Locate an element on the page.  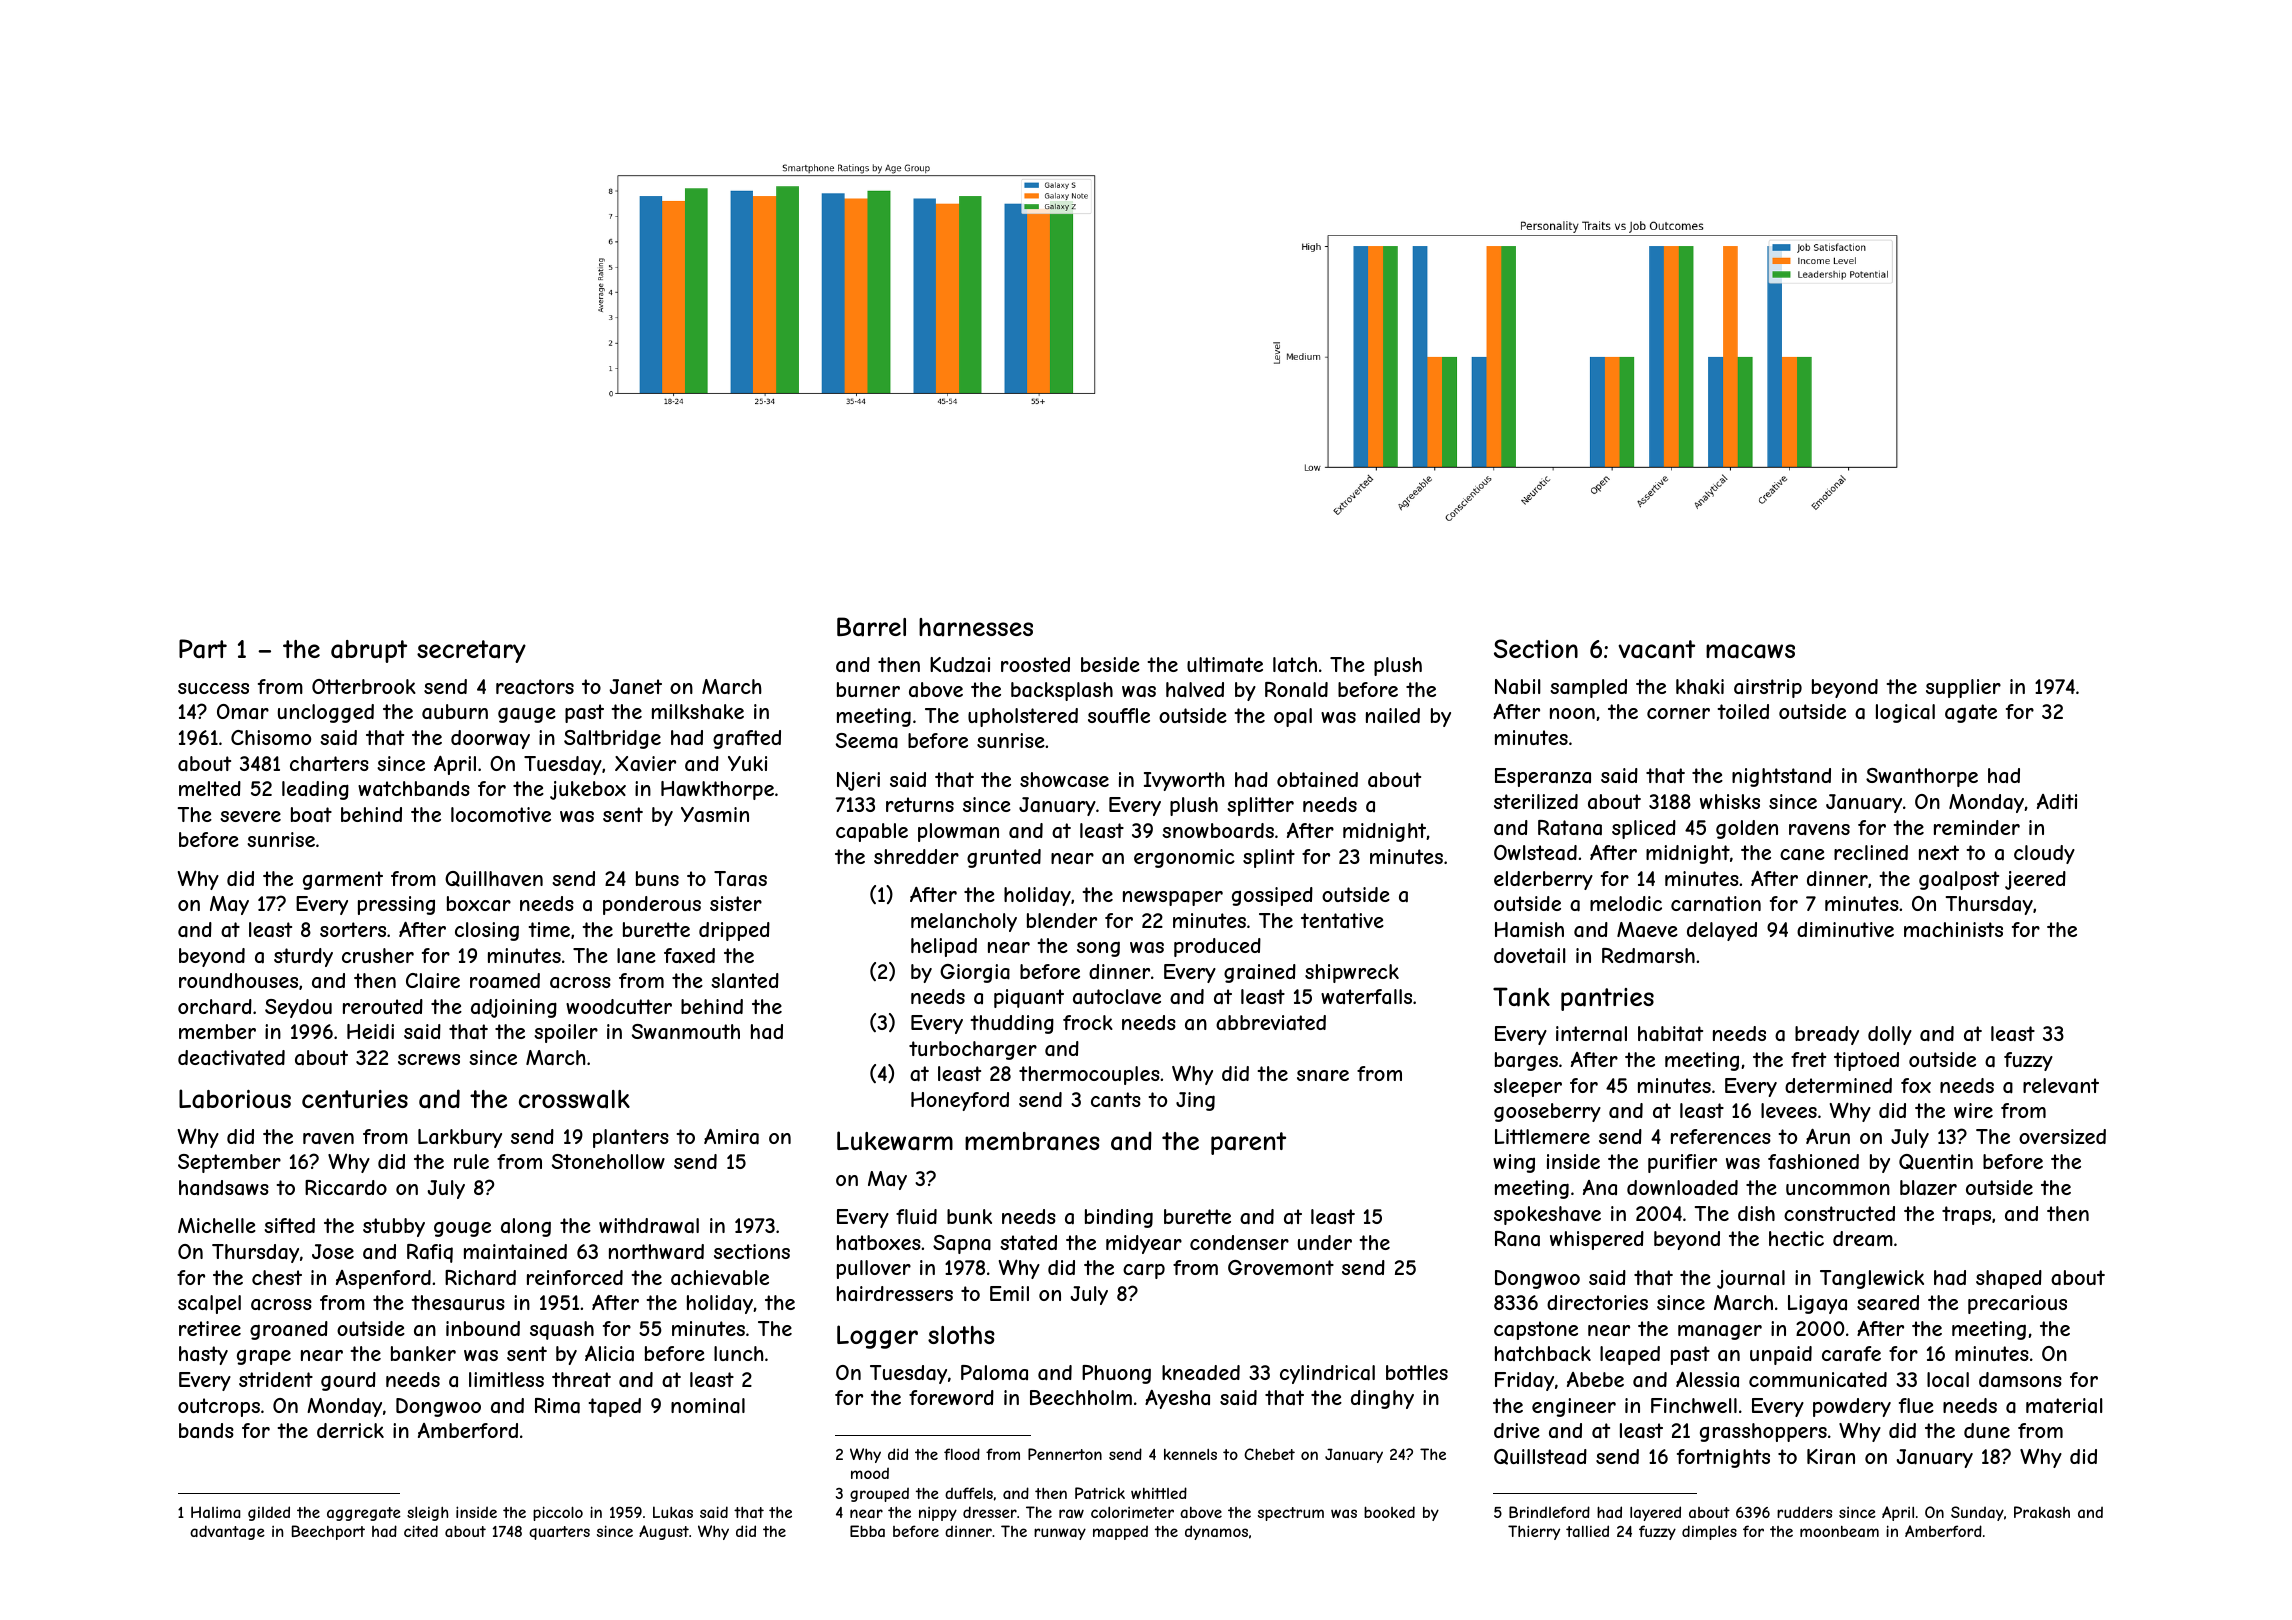
Lukewarm is located at coordinates (895, 1141).
